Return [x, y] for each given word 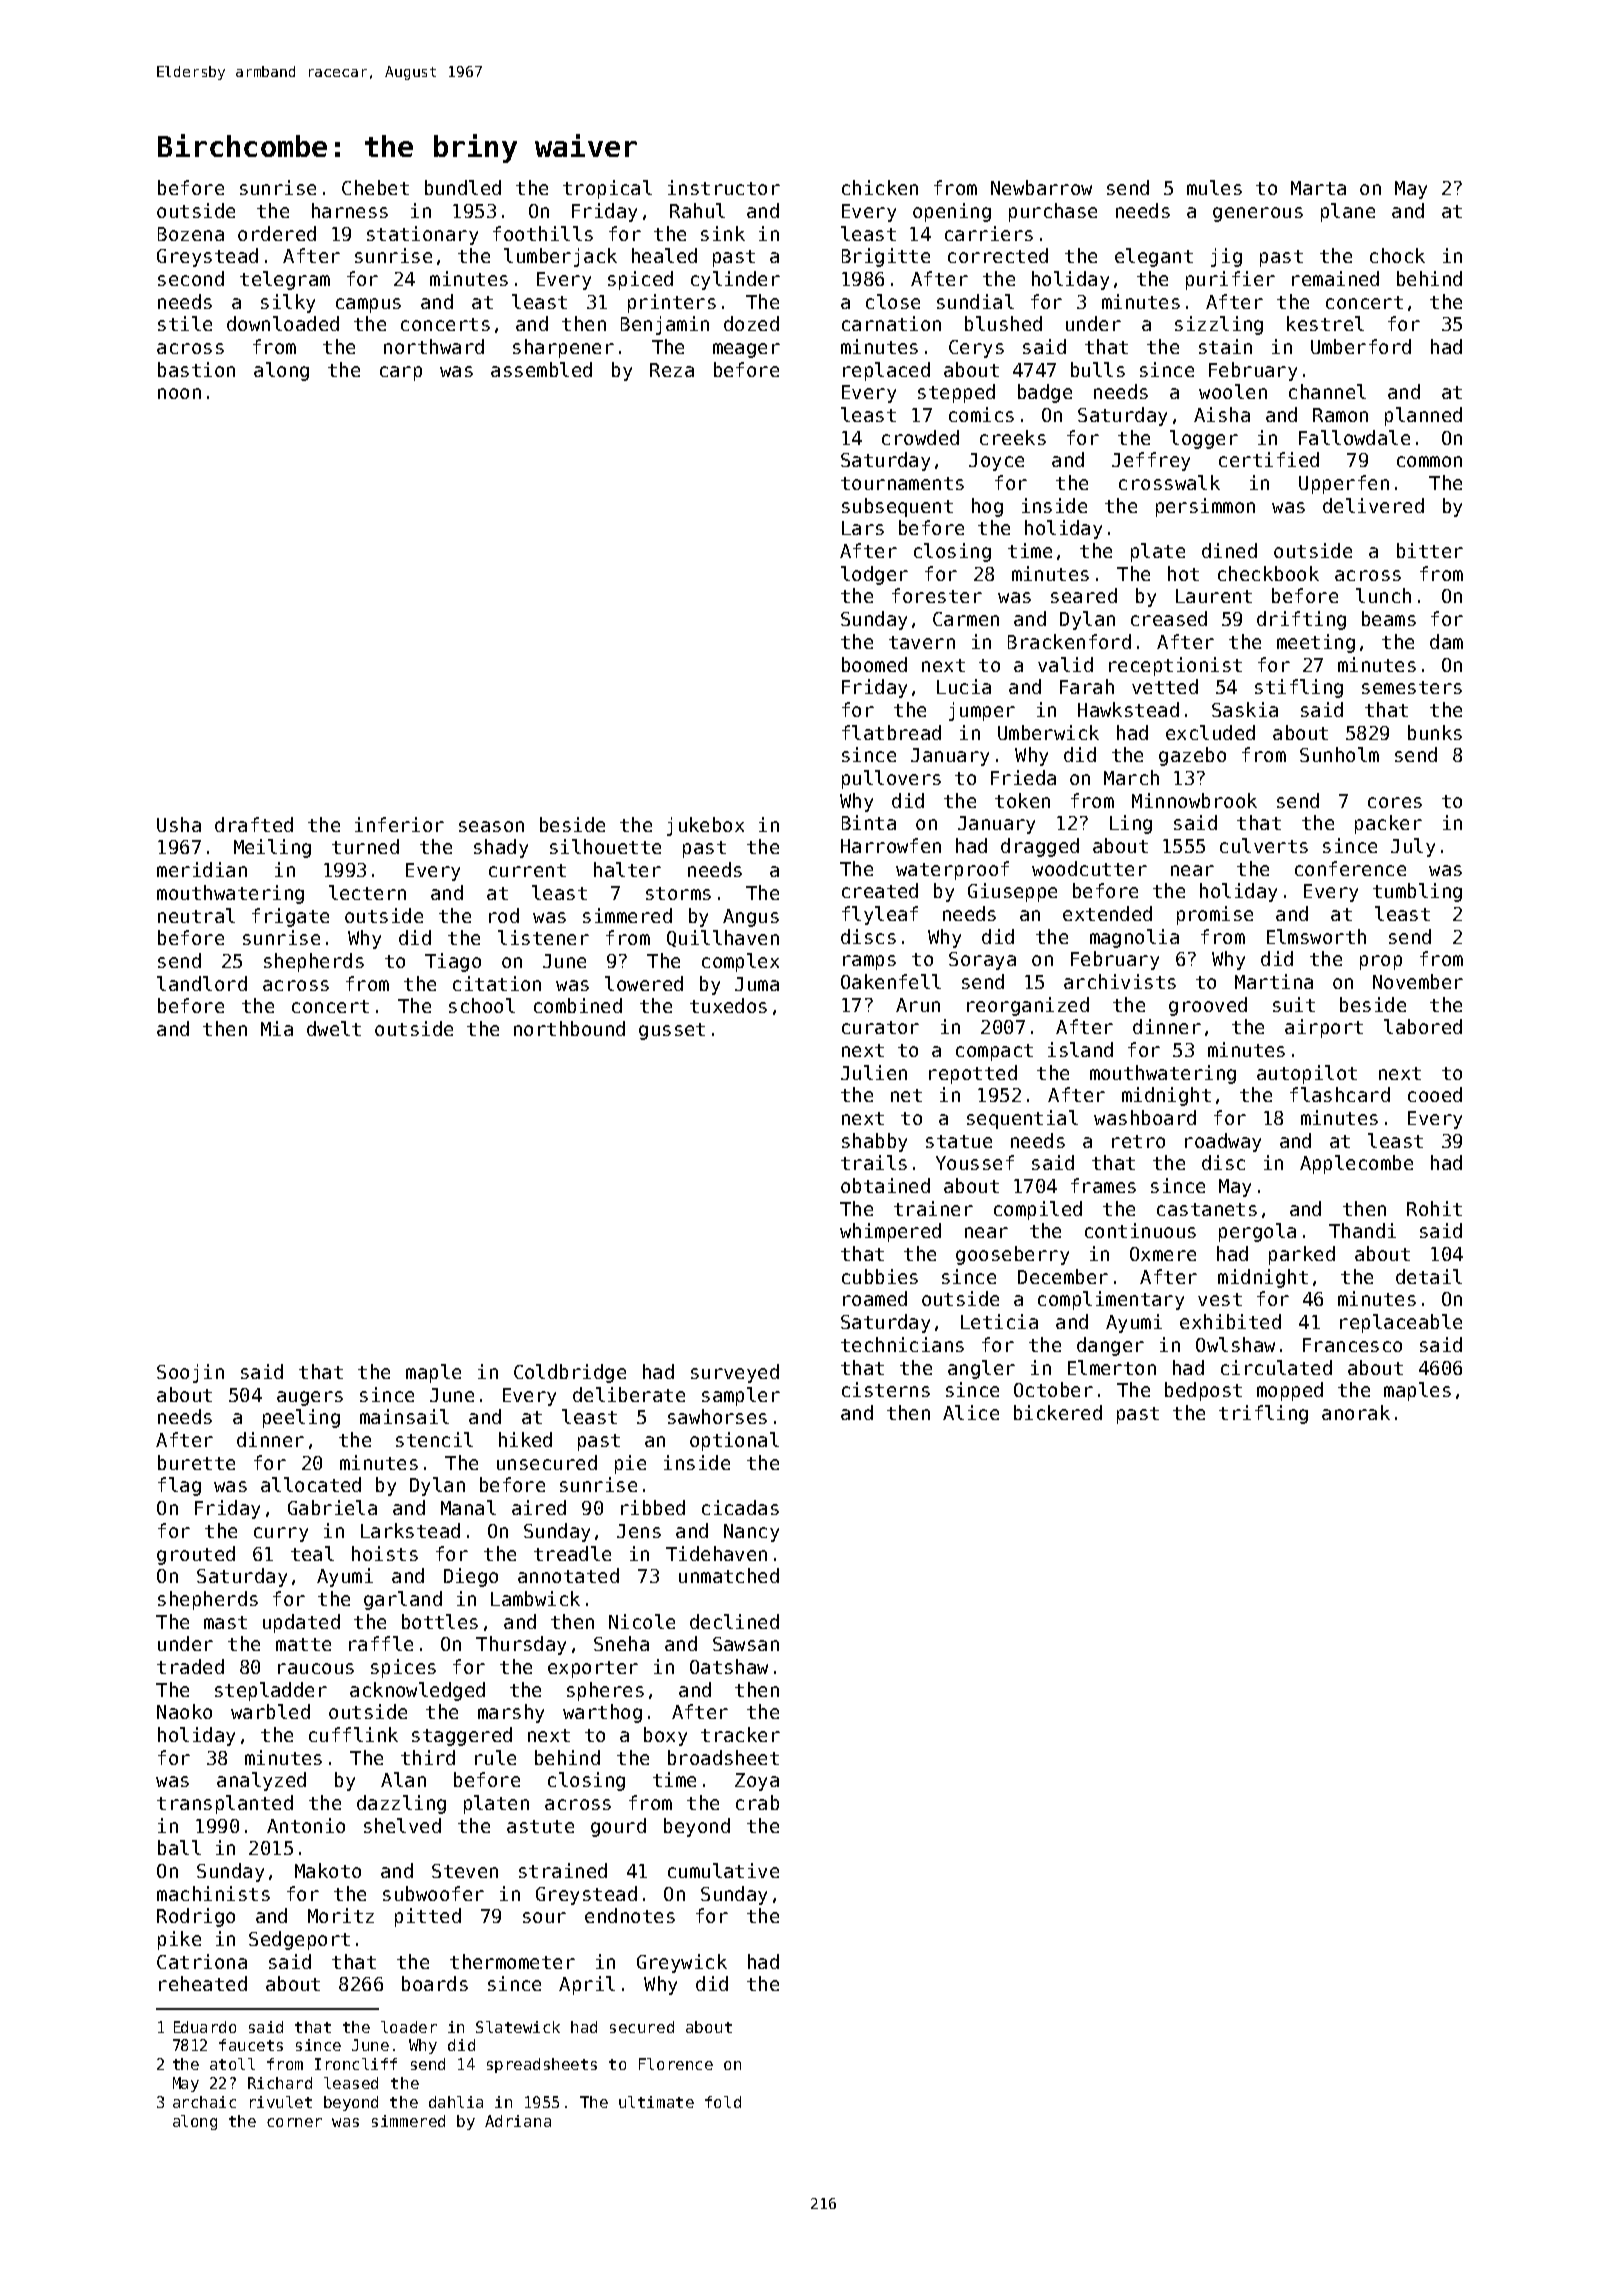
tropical [607, 189]
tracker [740, 1734]
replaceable [1401, 1323]
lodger [874, 575]
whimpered [890, 1232]
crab [757, 1802]
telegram [285, 280]
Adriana [518, 2121]
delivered [1373, 505]
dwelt [334, 1028]
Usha [179, 824]
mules [1214, 187]
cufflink [353, 1734]
